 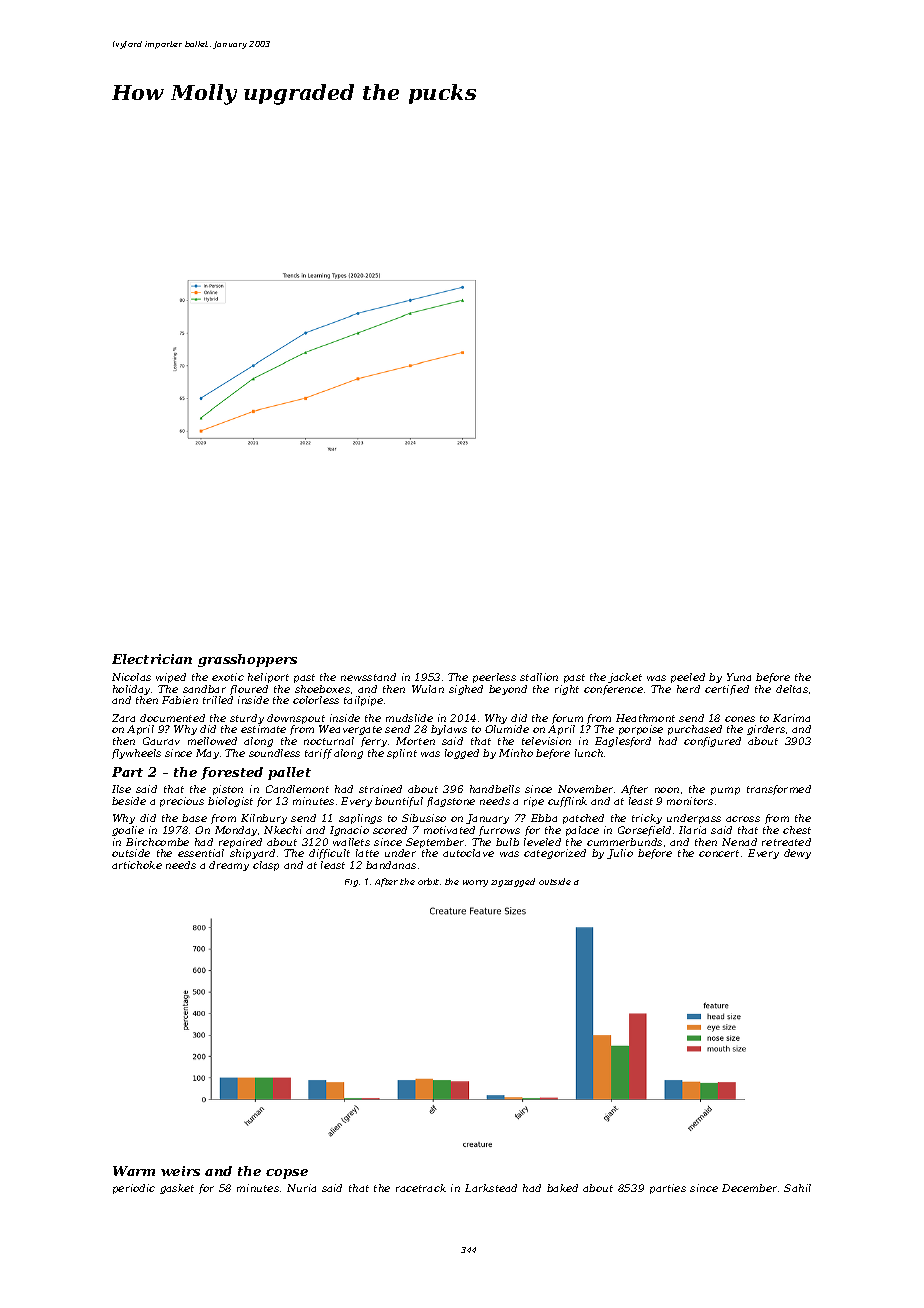 I want to click on Nkechi, so click(x=283, y=830).
